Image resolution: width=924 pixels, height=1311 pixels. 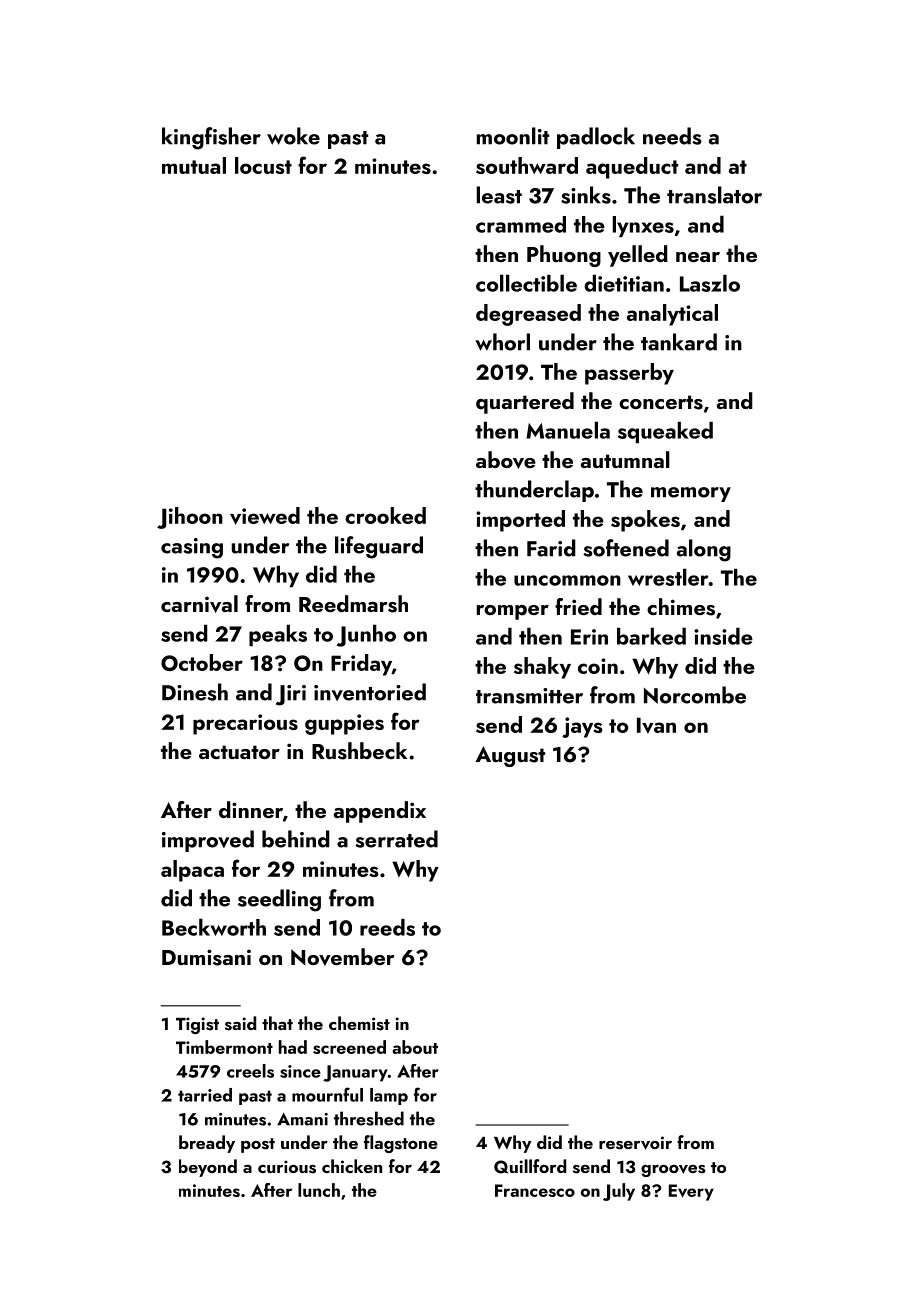 What do you see at coordinates (401, 1144) in the image?
I see `flagstone` at bounding box center [401, 1144].
